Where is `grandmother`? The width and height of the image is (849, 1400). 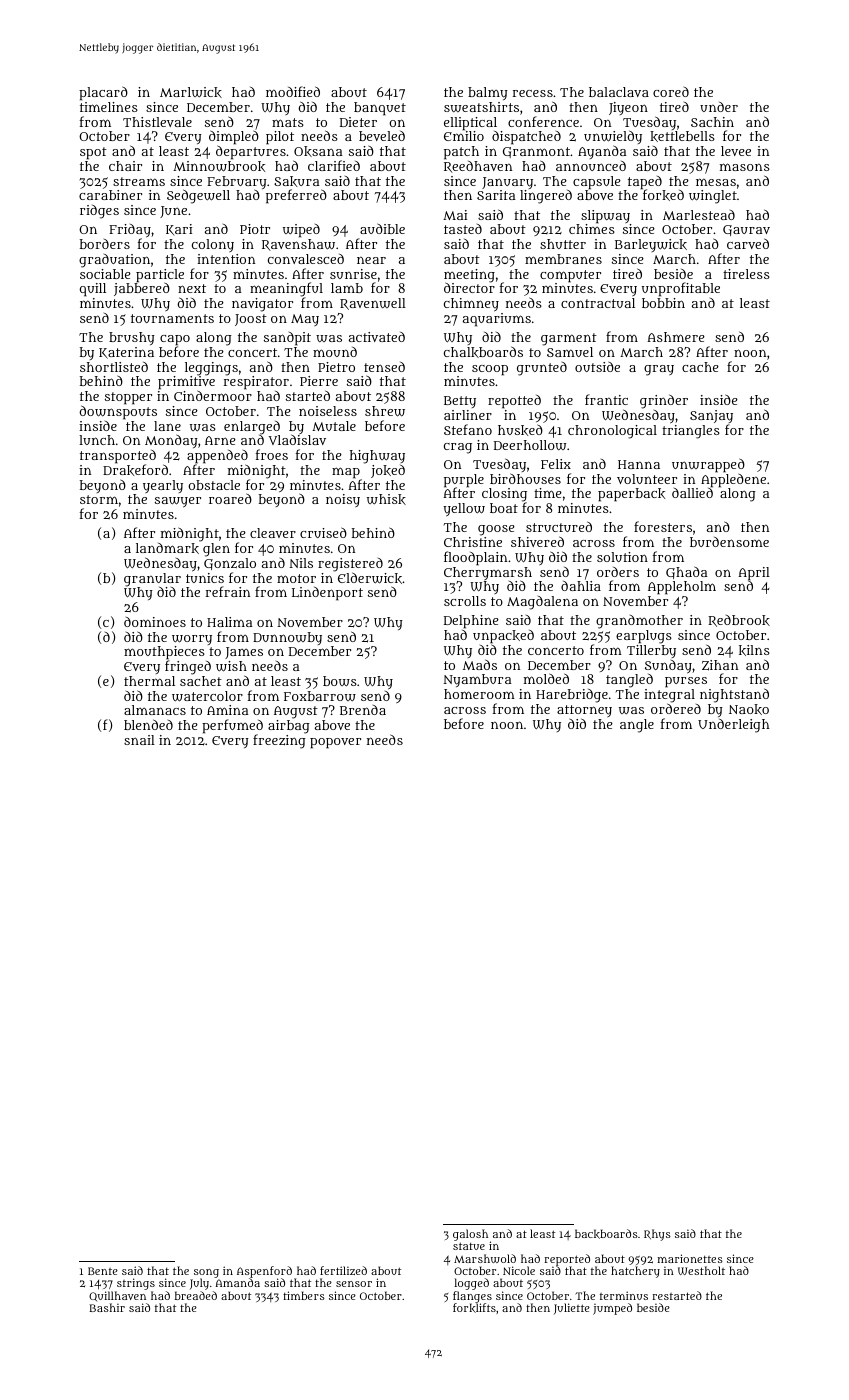 grandmother is located at coordinates (639, 622).
